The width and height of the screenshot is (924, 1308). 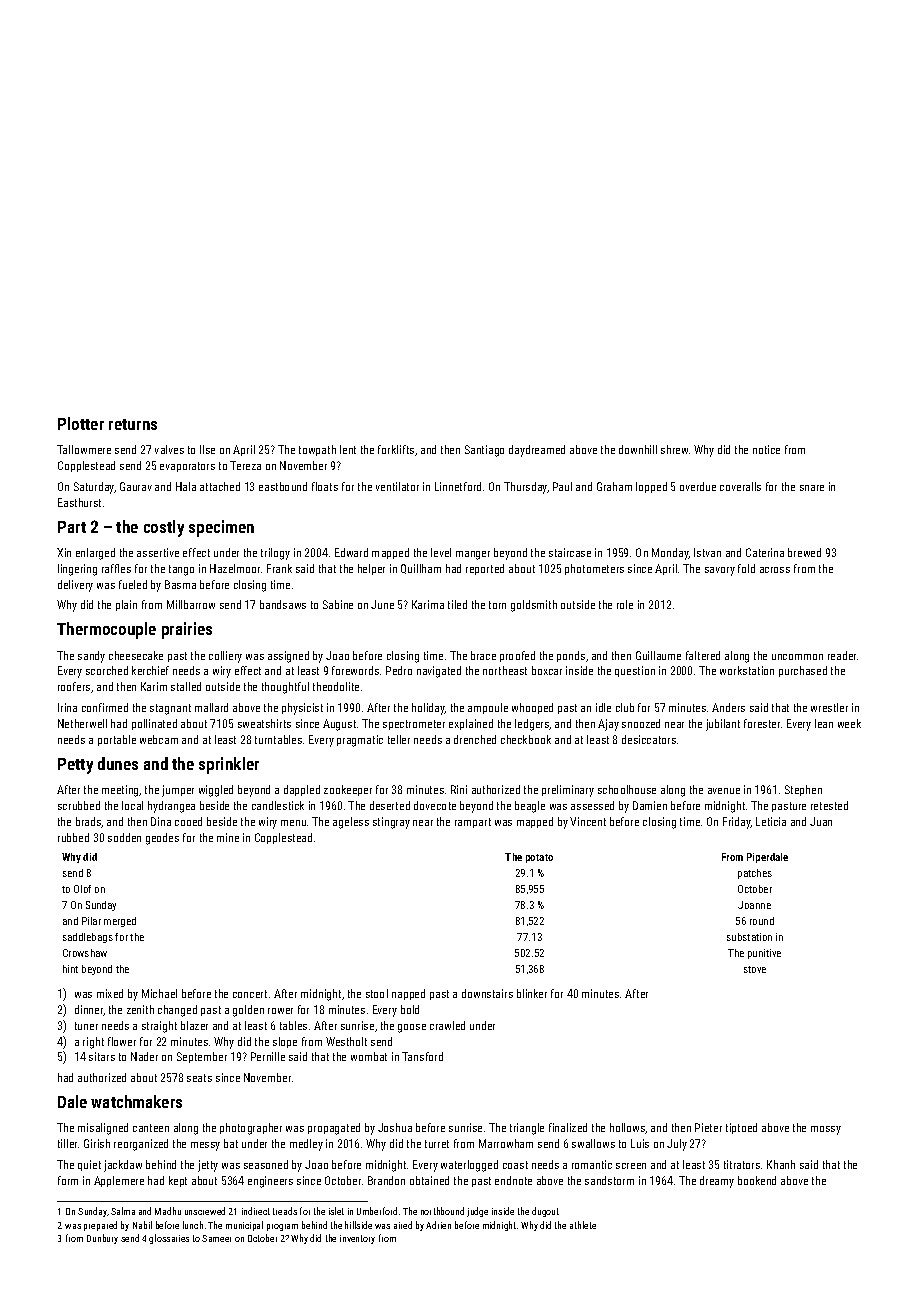 I want to click on Brandon, so click(x=386, y=1180).
